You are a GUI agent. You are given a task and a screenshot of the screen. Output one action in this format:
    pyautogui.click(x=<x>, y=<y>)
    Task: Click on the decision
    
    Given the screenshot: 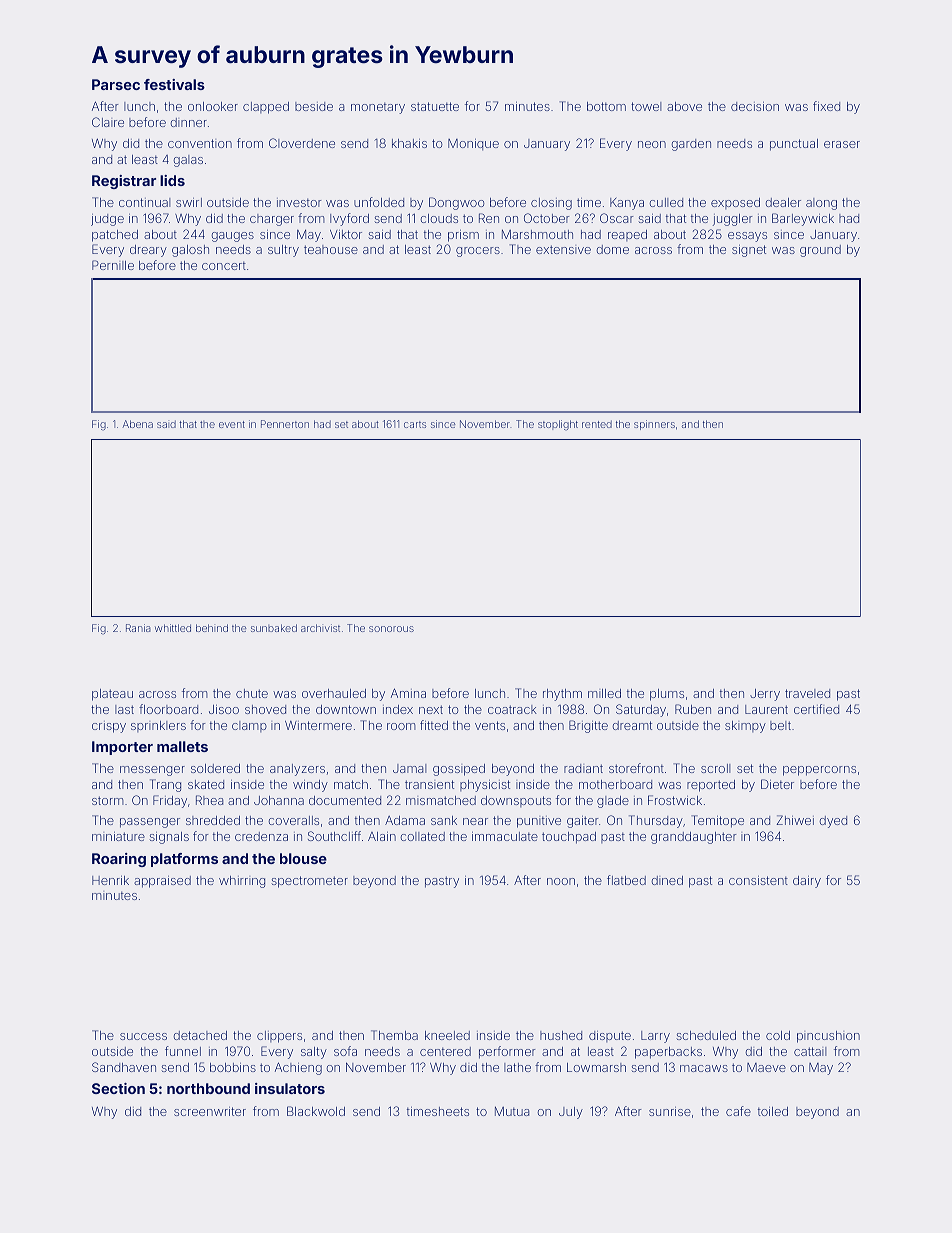 What is the action you would take?
    pyautogui.click(x=755, y=106)
